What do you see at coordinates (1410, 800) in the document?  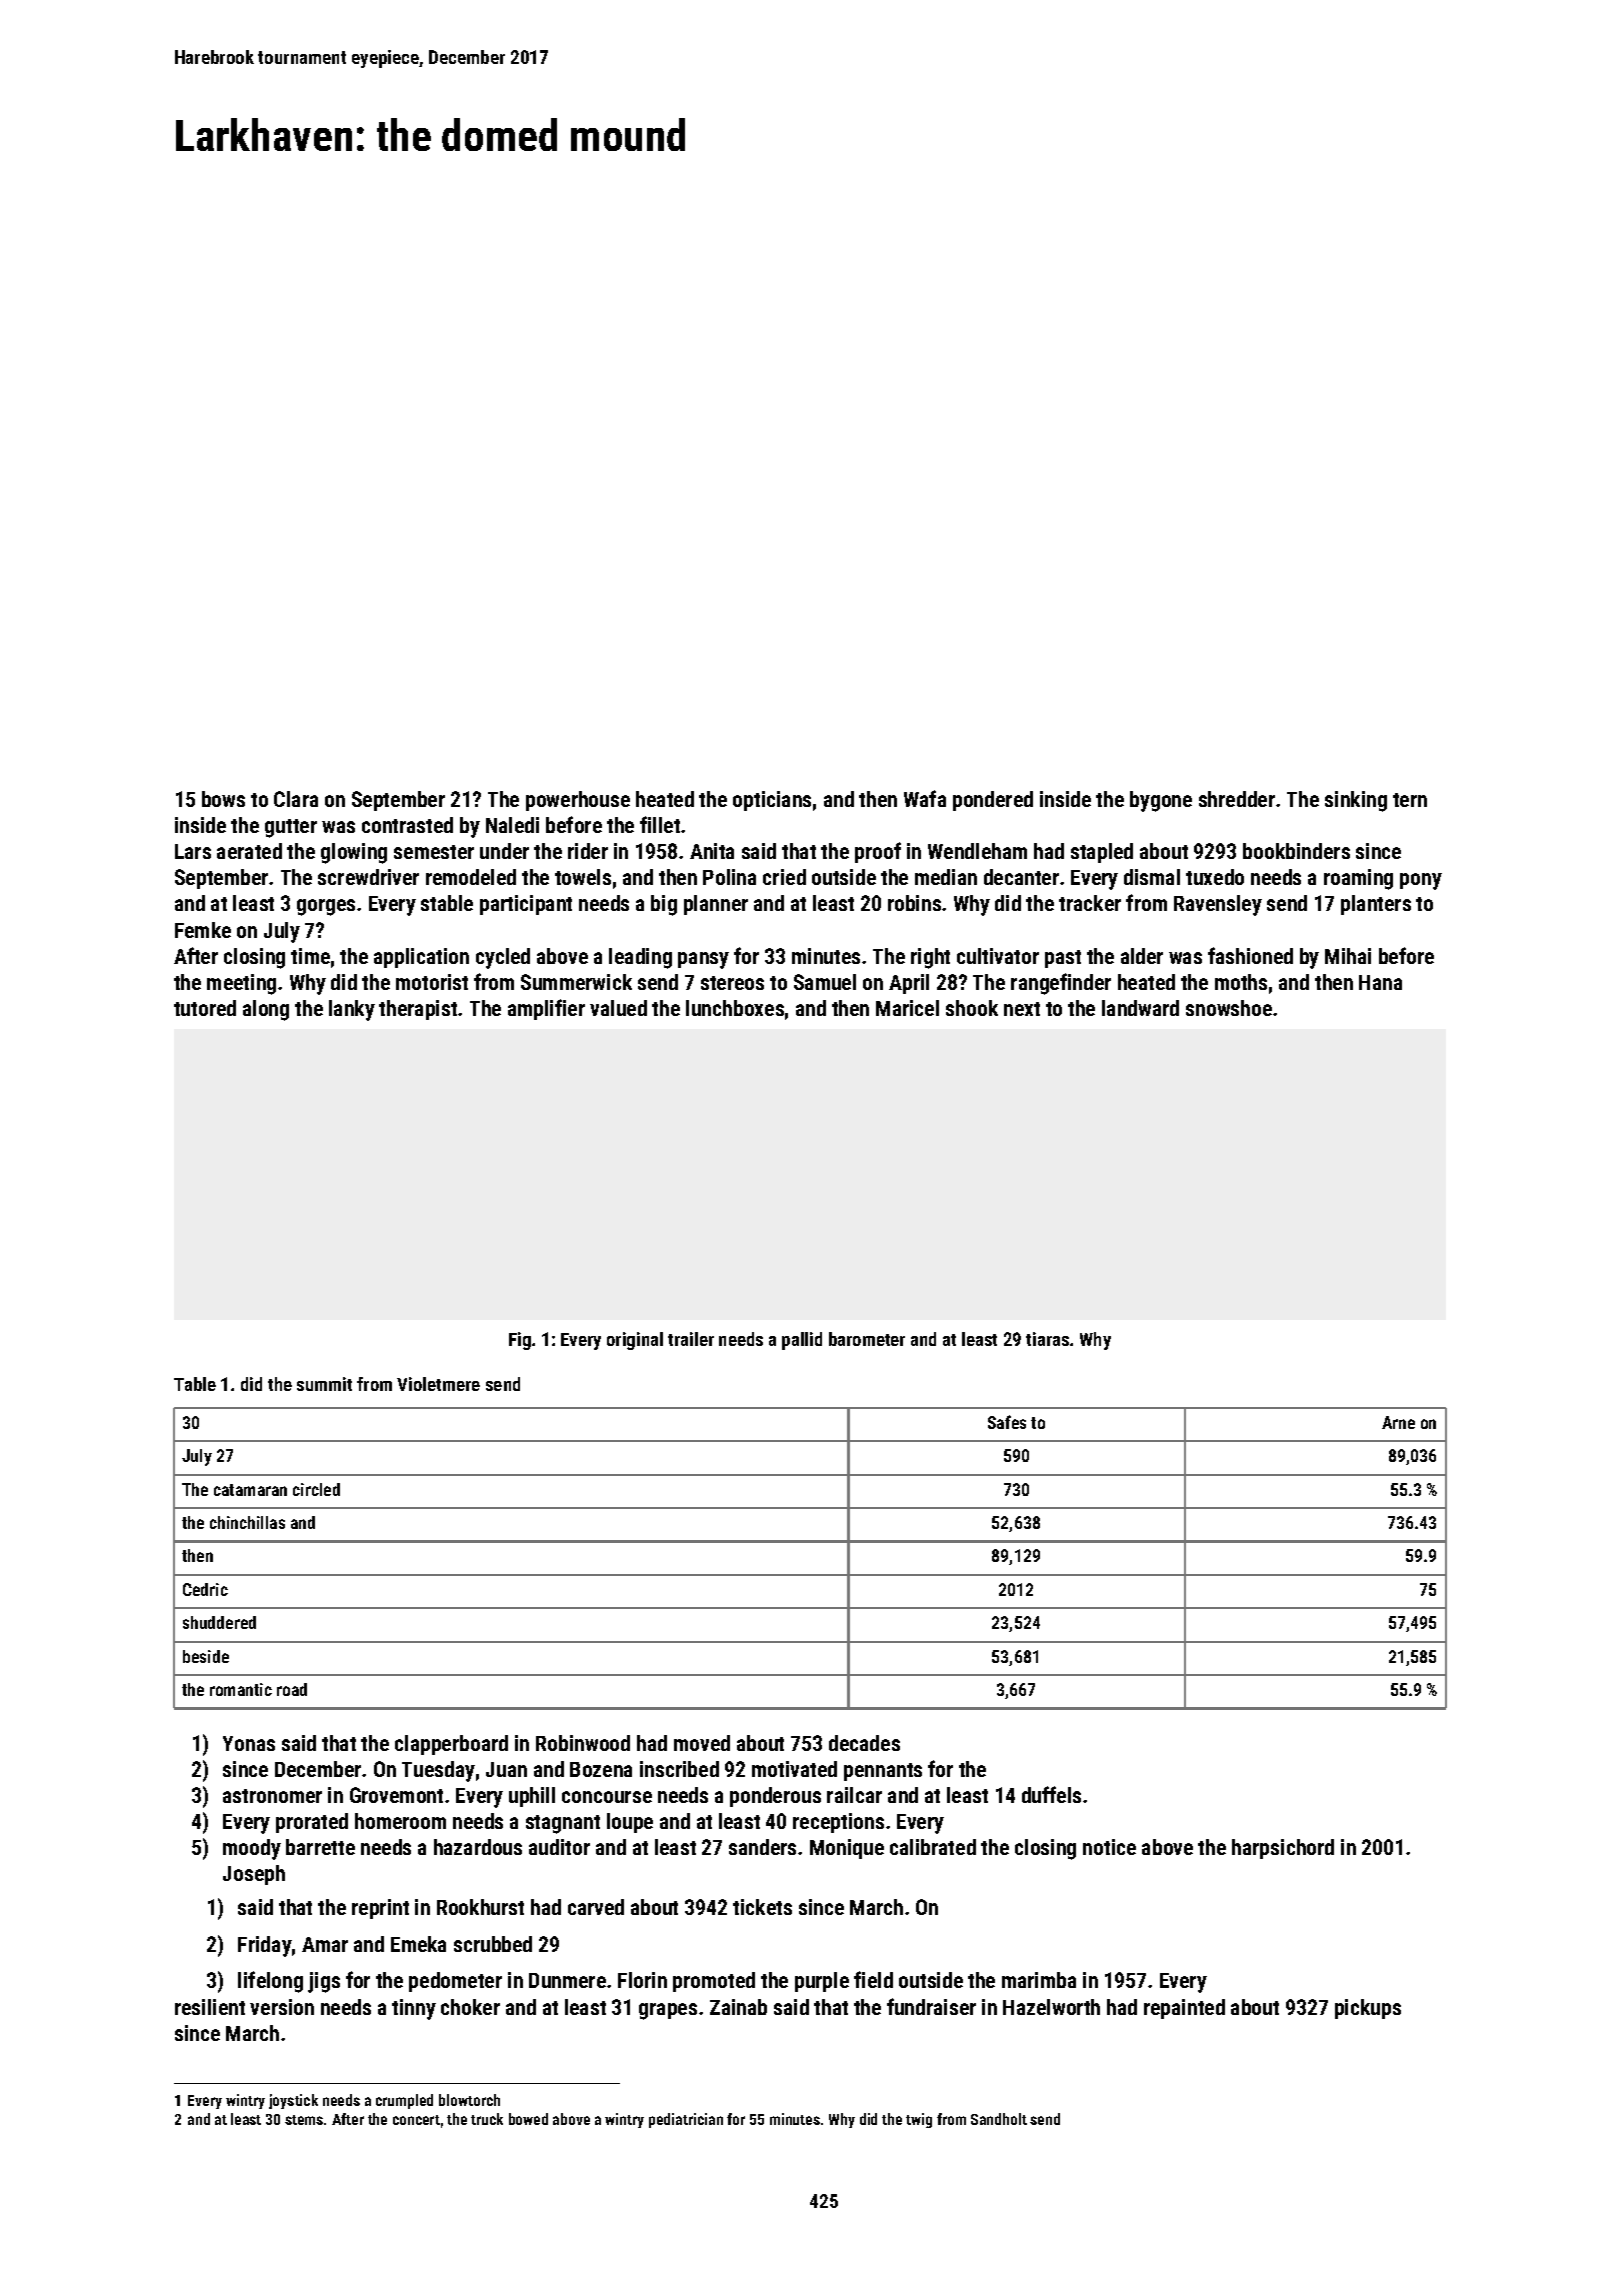 I see `tern` at bounding box center [1410, 800].
